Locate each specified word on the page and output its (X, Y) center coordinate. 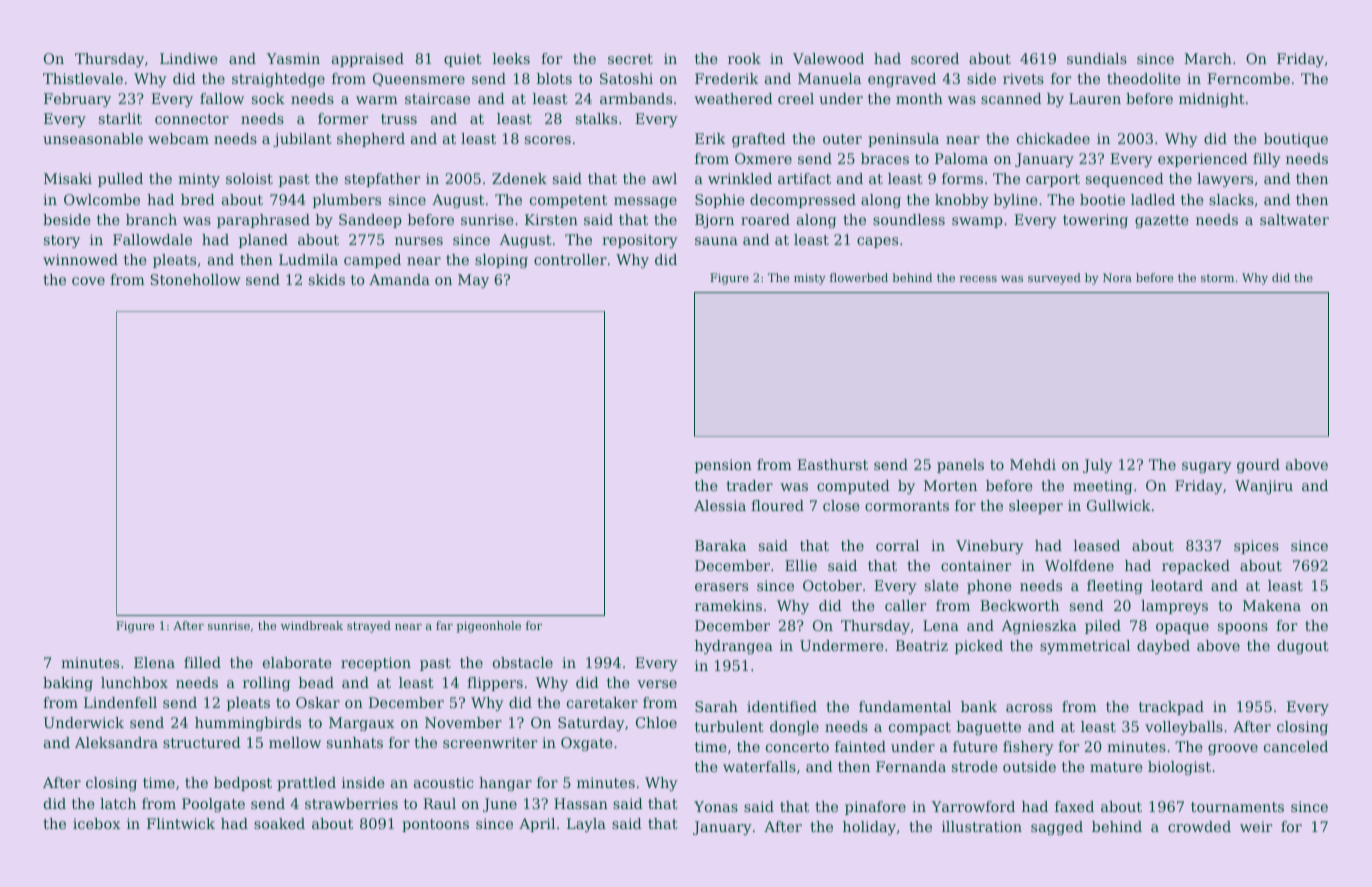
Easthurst (832, 464)
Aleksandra (116, 742)
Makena (1272, 605)
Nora (1117, 277)
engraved (902, 80)
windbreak (312, 625)
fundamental (905, 706)
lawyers (1225, 180)
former (343, 118)
